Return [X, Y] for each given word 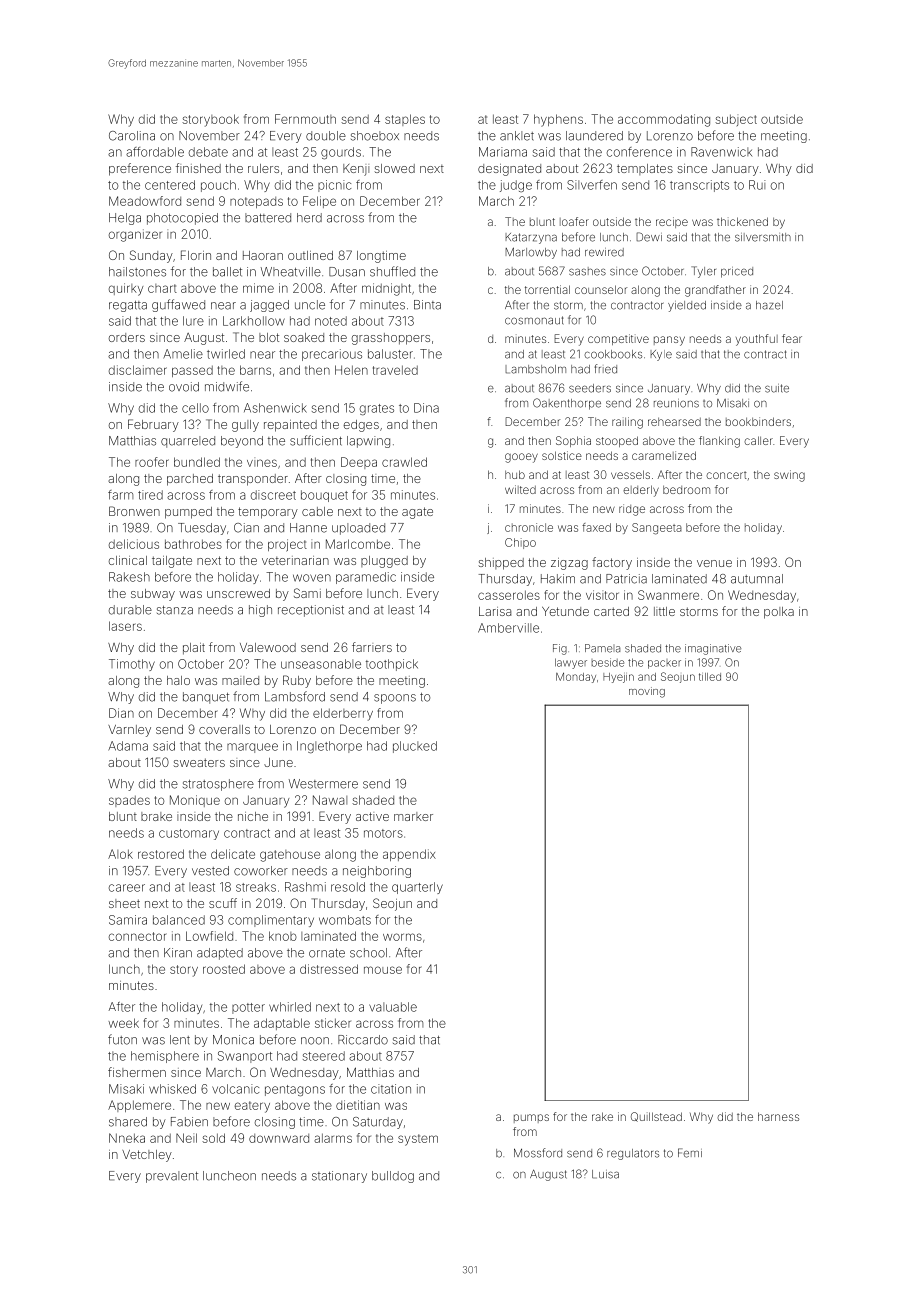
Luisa [605, 1174]
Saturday [378, 1123]
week [123, 1023]
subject [736, 120]
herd [309, 218]
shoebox [375, 136]
